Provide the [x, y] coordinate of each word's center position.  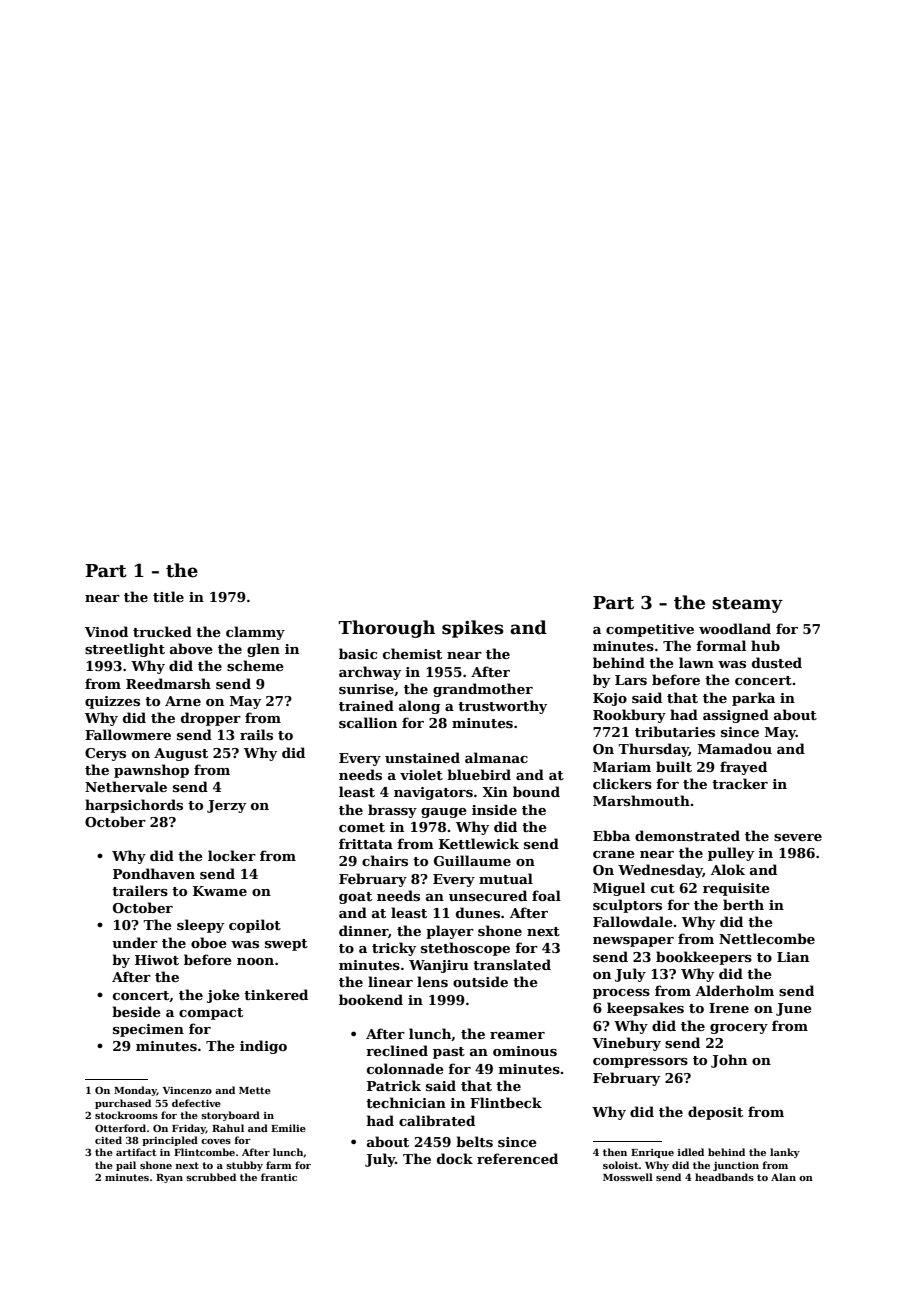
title [168, 596]
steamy [747, 605]
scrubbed [211, 1177]
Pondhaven [154, 873]
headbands [724, 1177]
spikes [473, 629]
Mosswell [628, 1177]
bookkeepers [704, 958]
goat [355, 898]
